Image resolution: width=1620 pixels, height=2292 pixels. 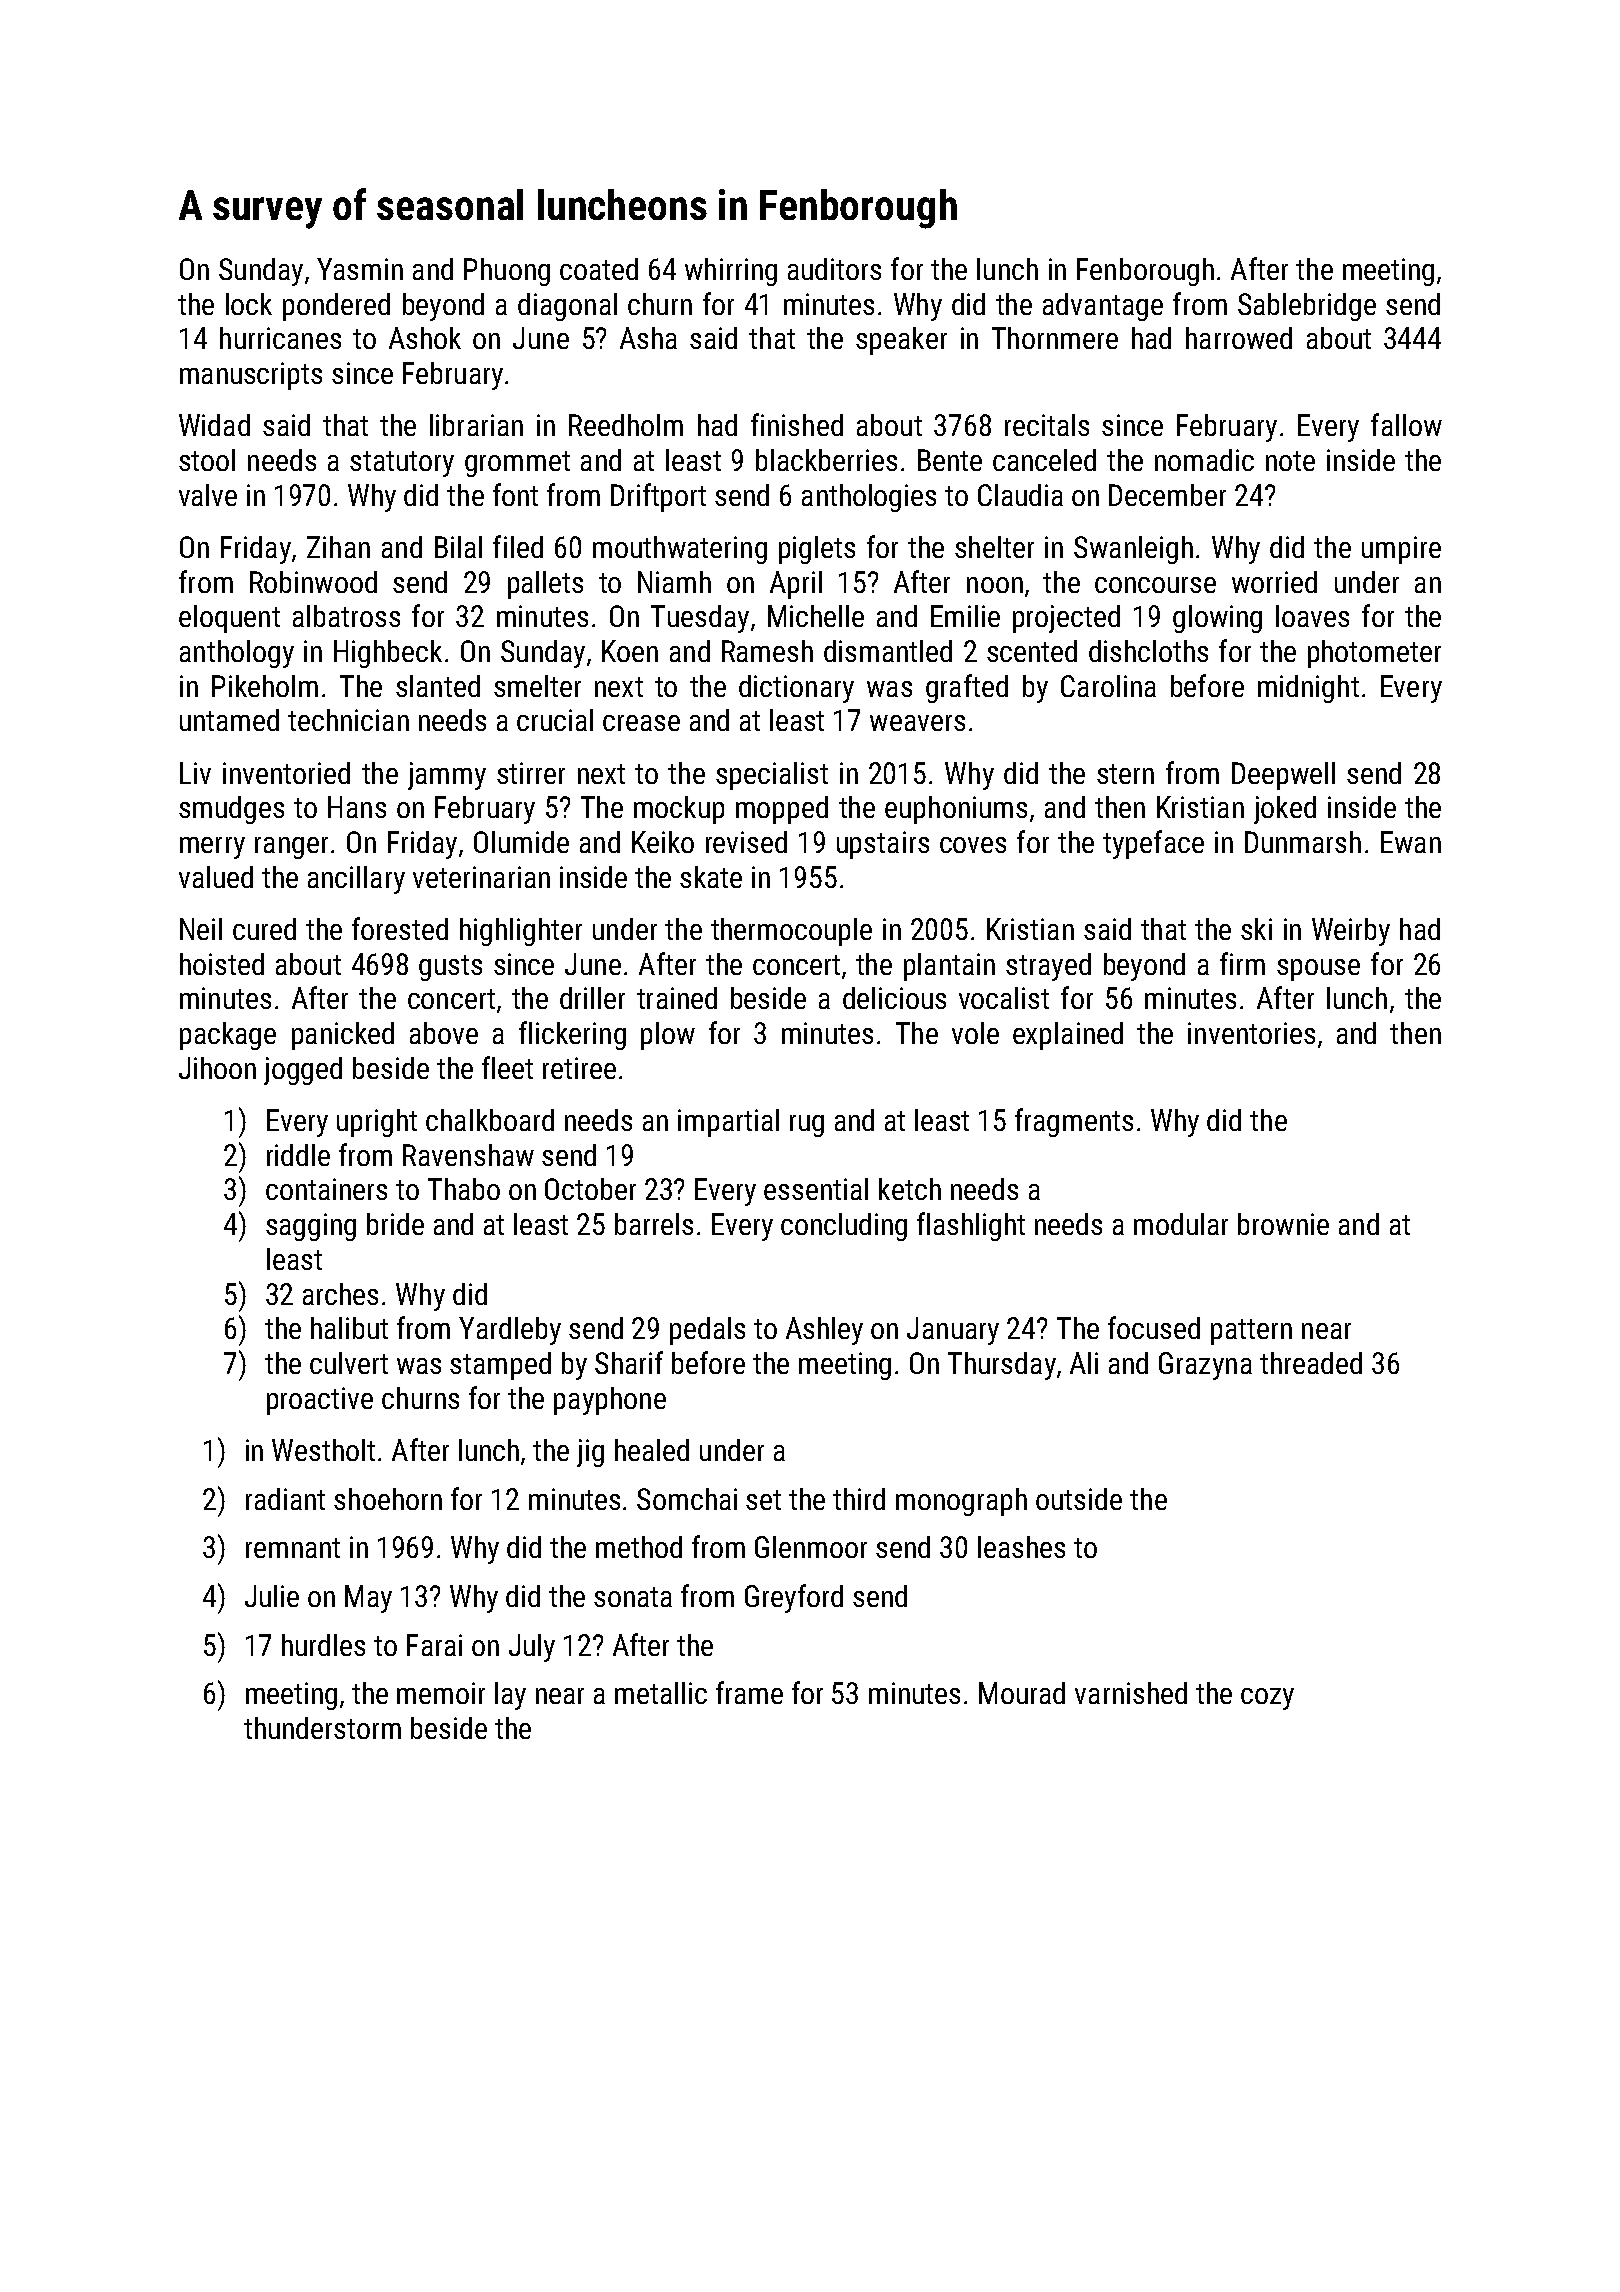 What do you see at coordinates (1256, 929) in the page?
I see `ski` at bounding box center [1256, 929].
